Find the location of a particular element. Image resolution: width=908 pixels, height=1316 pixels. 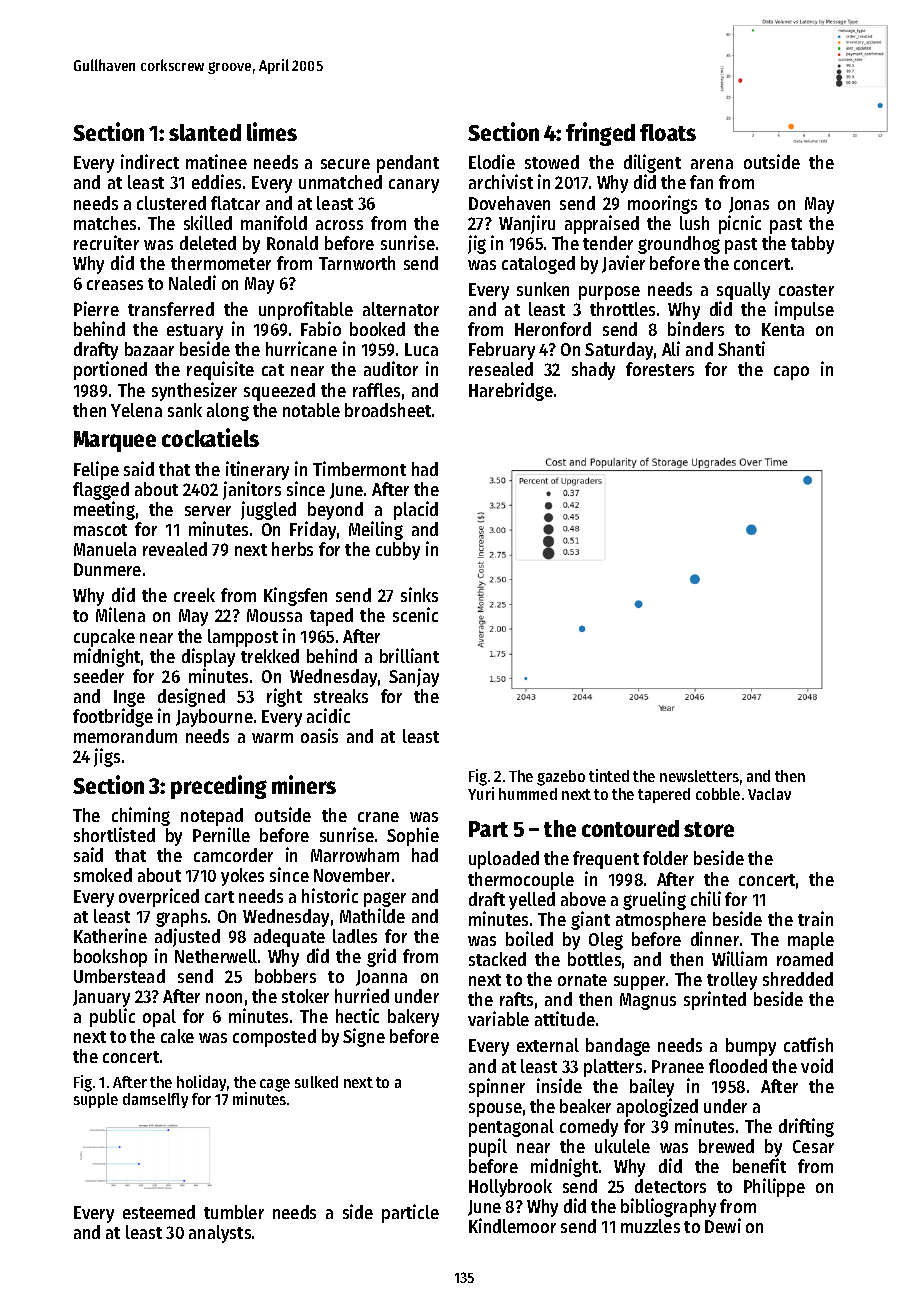

arena is located at coordinates (712, 164).
